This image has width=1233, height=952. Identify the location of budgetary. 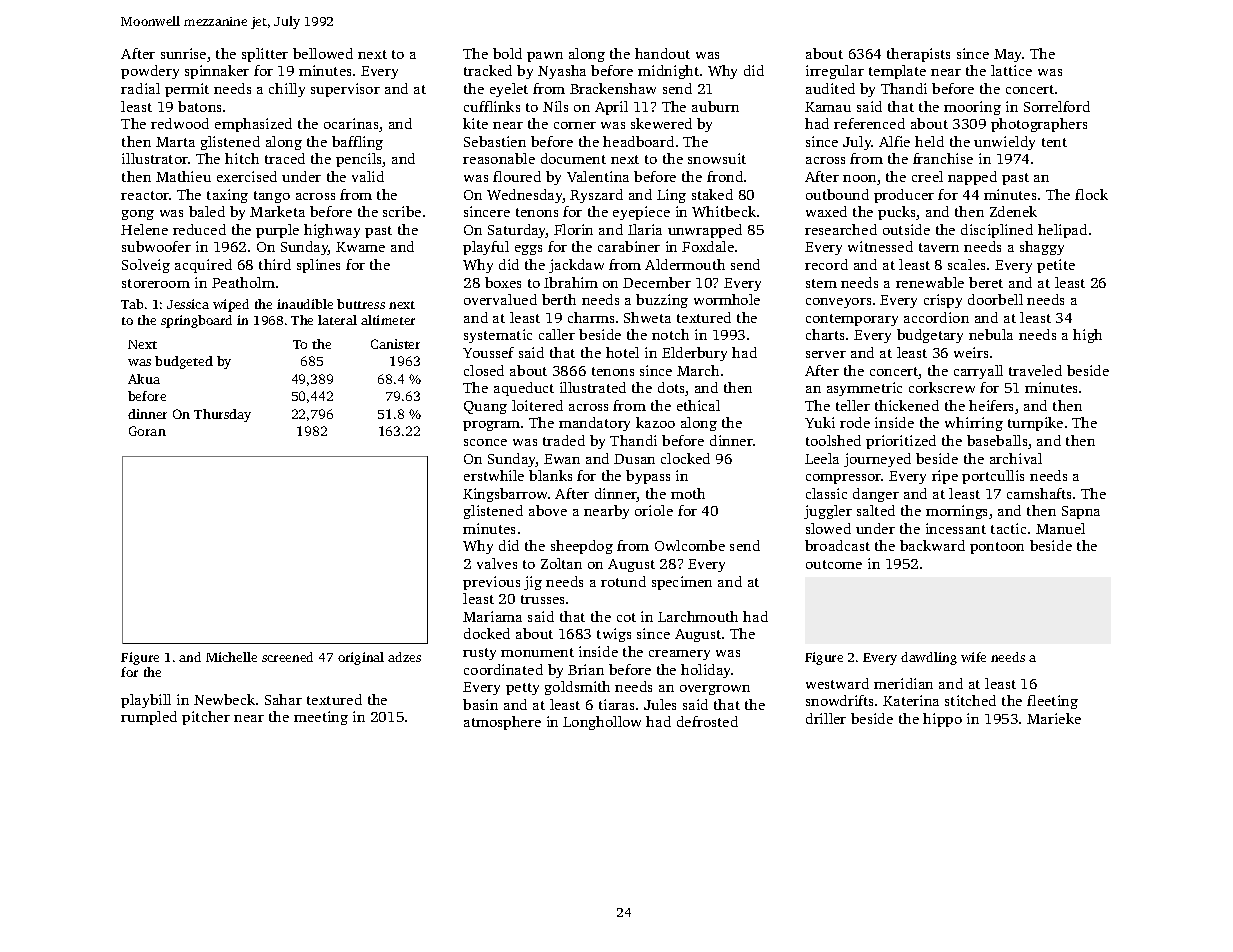
(930, 336).
